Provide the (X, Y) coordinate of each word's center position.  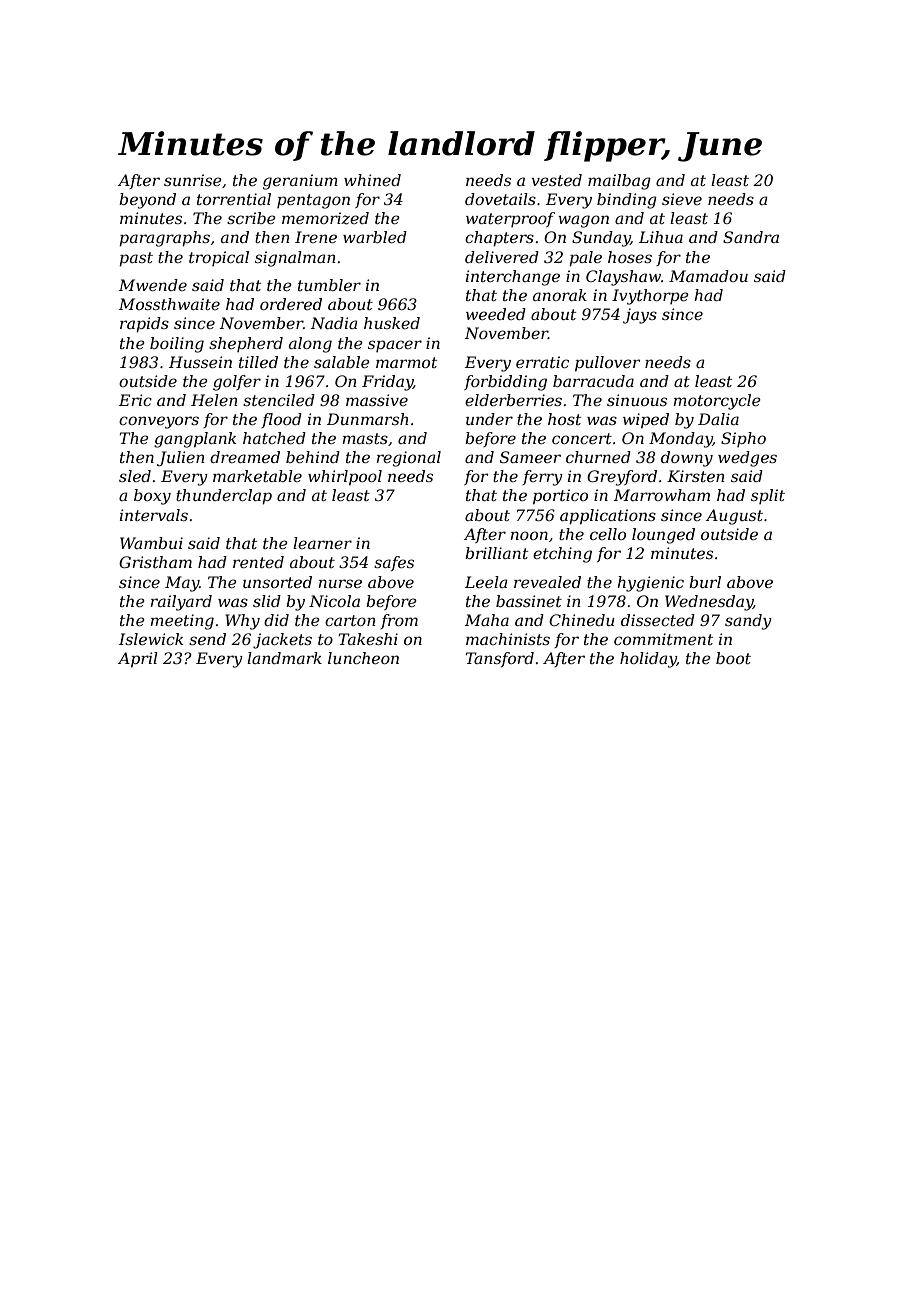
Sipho (743, 439)
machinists (508, 639)
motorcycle (717, 402)
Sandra (751, 237)
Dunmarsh (368, 419)
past (136, 259)
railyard (181, 603)
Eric (135, 400)
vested (556, 180)
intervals (154, 515)
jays (640, 316)
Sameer (530, 457)
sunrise (193, 180)
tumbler (329, 285)
